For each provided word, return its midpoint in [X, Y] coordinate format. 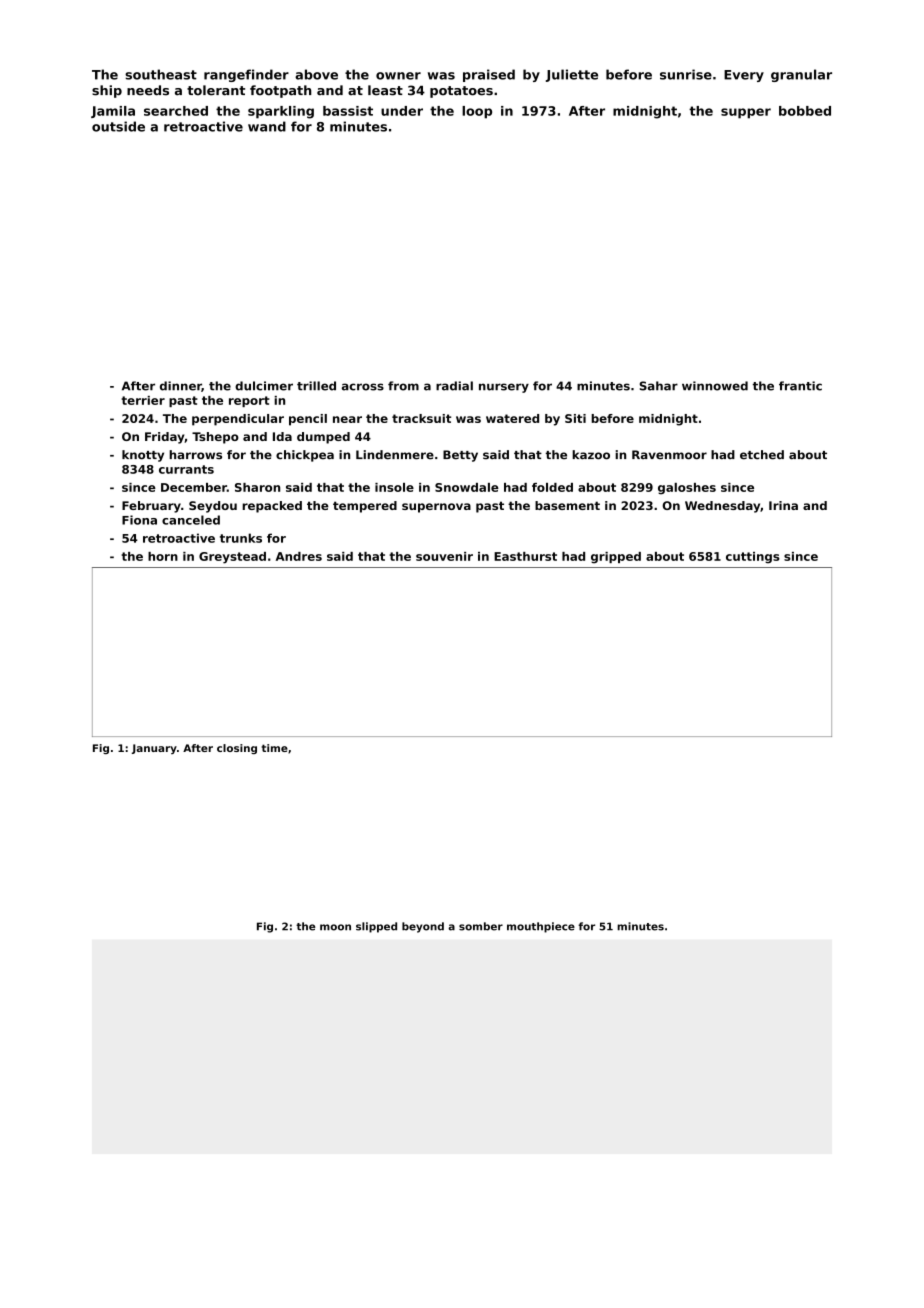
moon [335, 927]
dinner [181, 386]
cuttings [753, 558]
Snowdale [467, 487]
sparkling [281, 112]
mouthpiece [541, 927]
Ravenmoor [669, 455]
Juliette [572, 75]
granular [801, 75]
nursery [504, 388]
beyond [423, 927]
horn [163, 556]
